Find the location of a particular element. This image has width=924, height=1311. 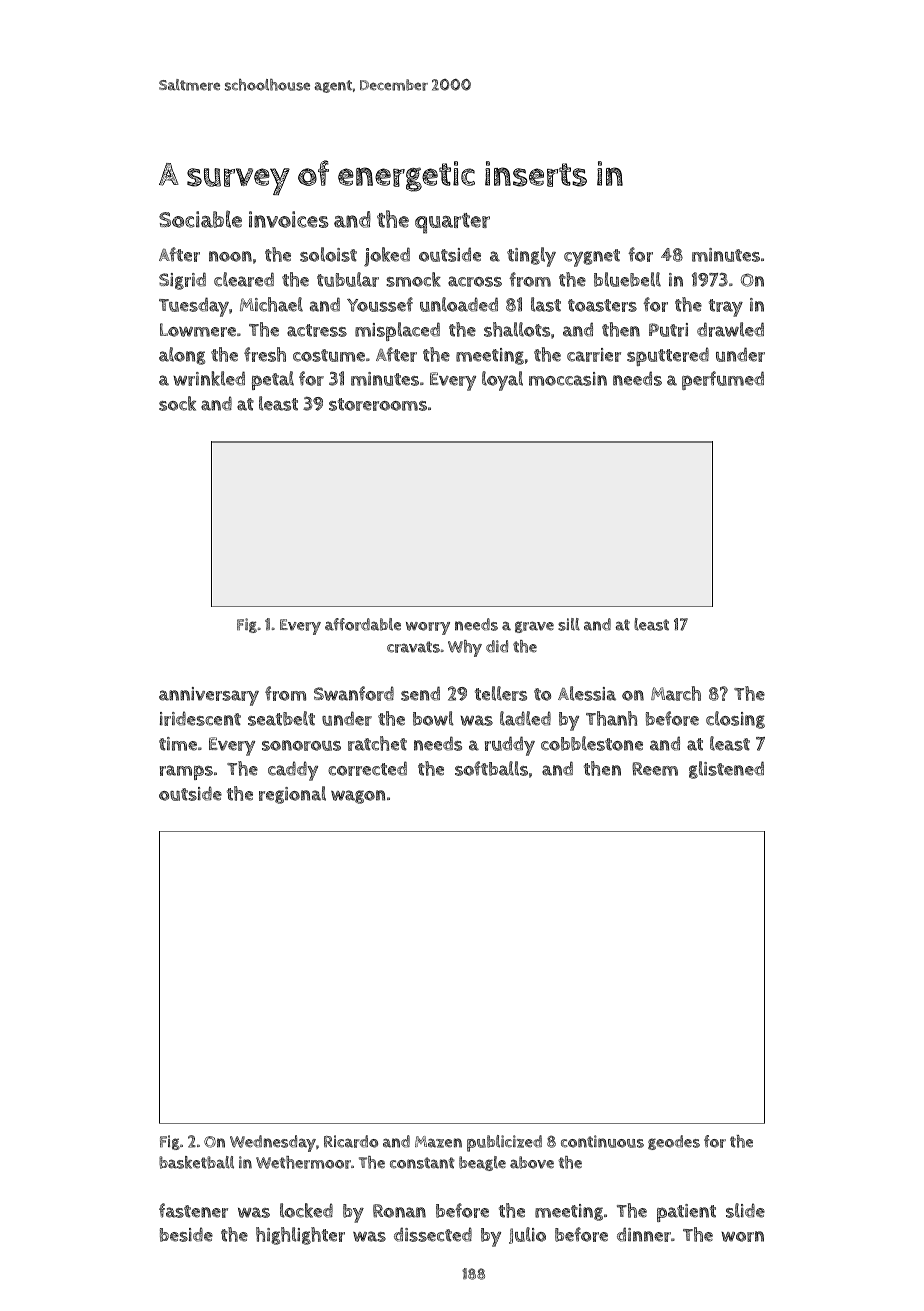

quarter is located at coordinates (452, 223).
